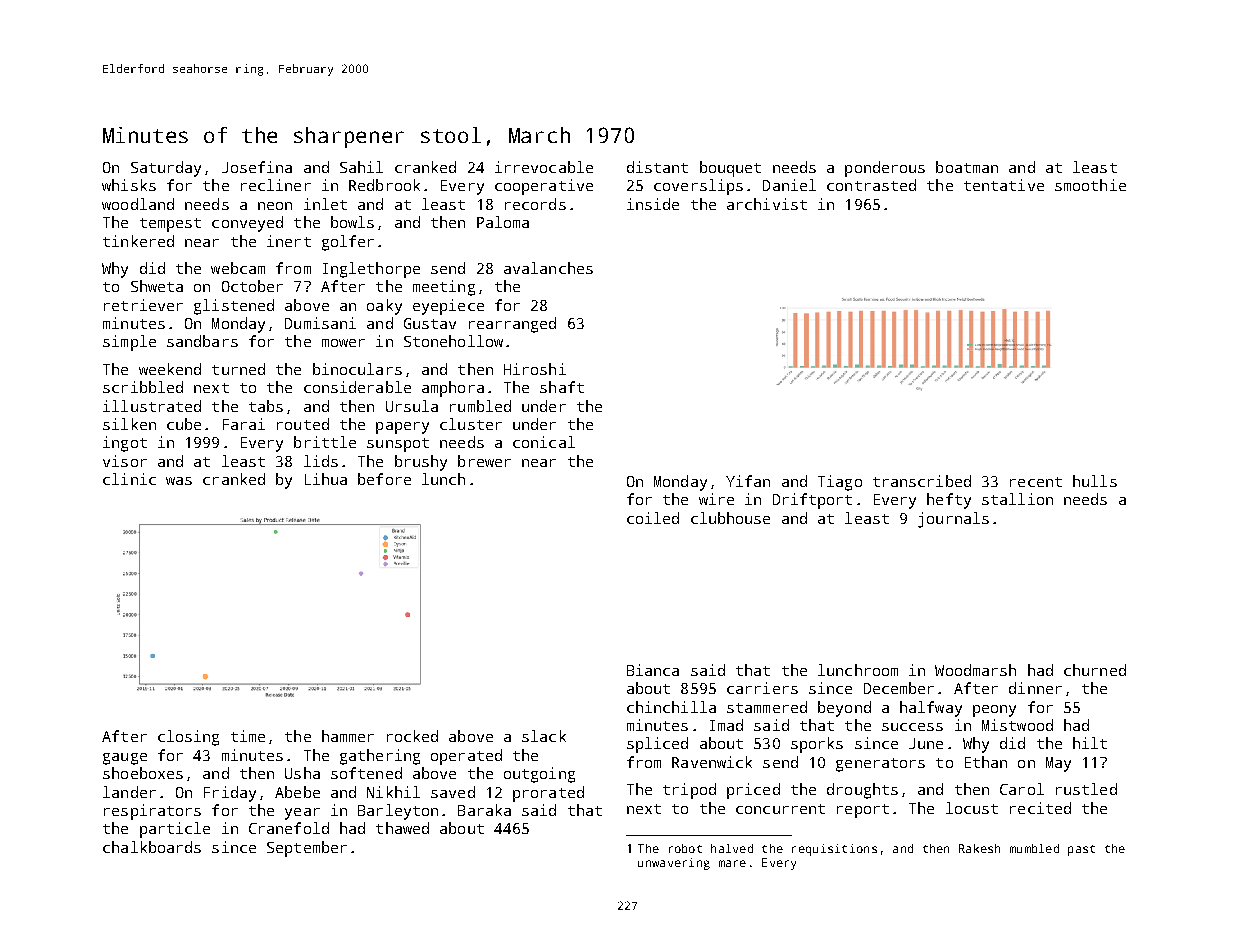  I want to click on rocked, so click(412, 736).
